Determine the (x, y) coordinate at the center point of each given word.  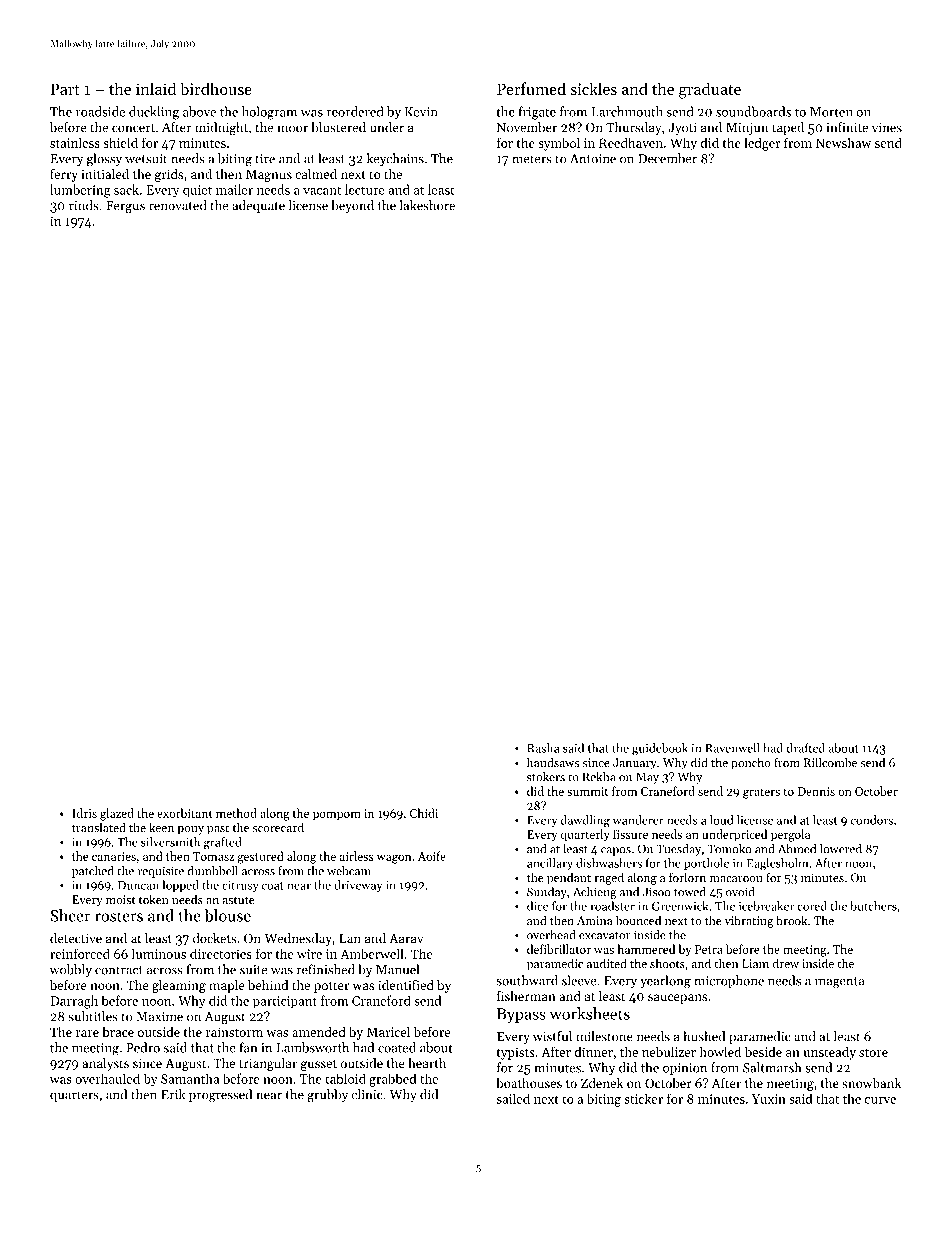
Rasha (543, 748)
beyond (352, 206)
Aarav (406, 938)
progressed (220, 1096)
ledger (762, 144)
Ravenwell (732, 748)
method (236, 813)
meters (532, 159)
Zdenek (602, 1083)
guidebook (660, 749)
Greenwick (680, 906)
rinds (84, 205)
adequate (258, 206)
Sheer (70, 915)
